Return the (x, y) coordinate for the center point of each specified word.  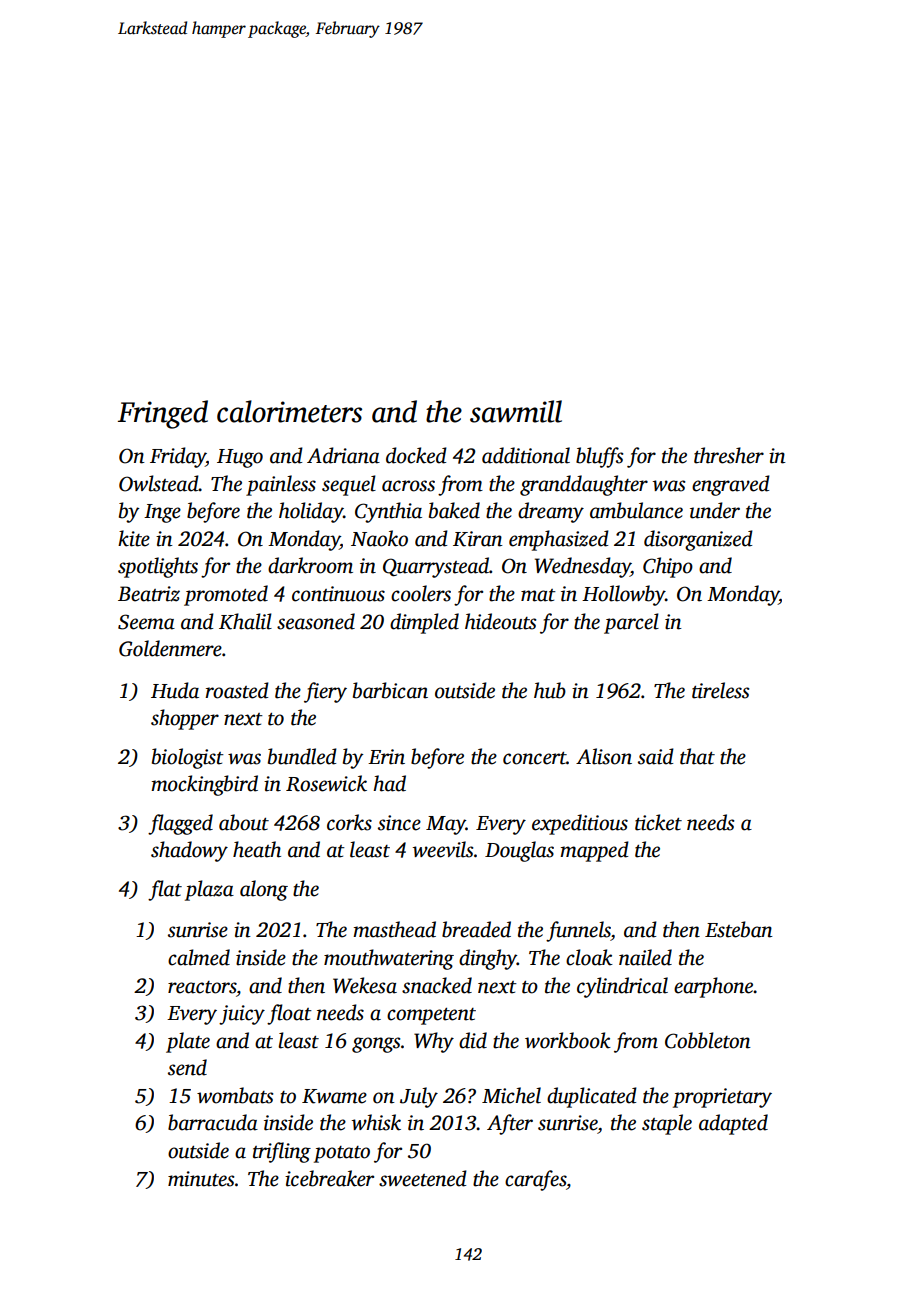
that (697, 756)
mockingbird (204, 785)
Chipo (668, 567)
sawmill (516, 411)
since (399, 823)
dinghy (488, 959)
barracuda (213, 1122)
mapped (594, 851)
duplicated (592, 1097)
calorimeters (289, 411)
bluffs (599, 457)
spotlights (158, 567)
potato (342, 1154)
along (264, 890)
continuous (338, 594)
